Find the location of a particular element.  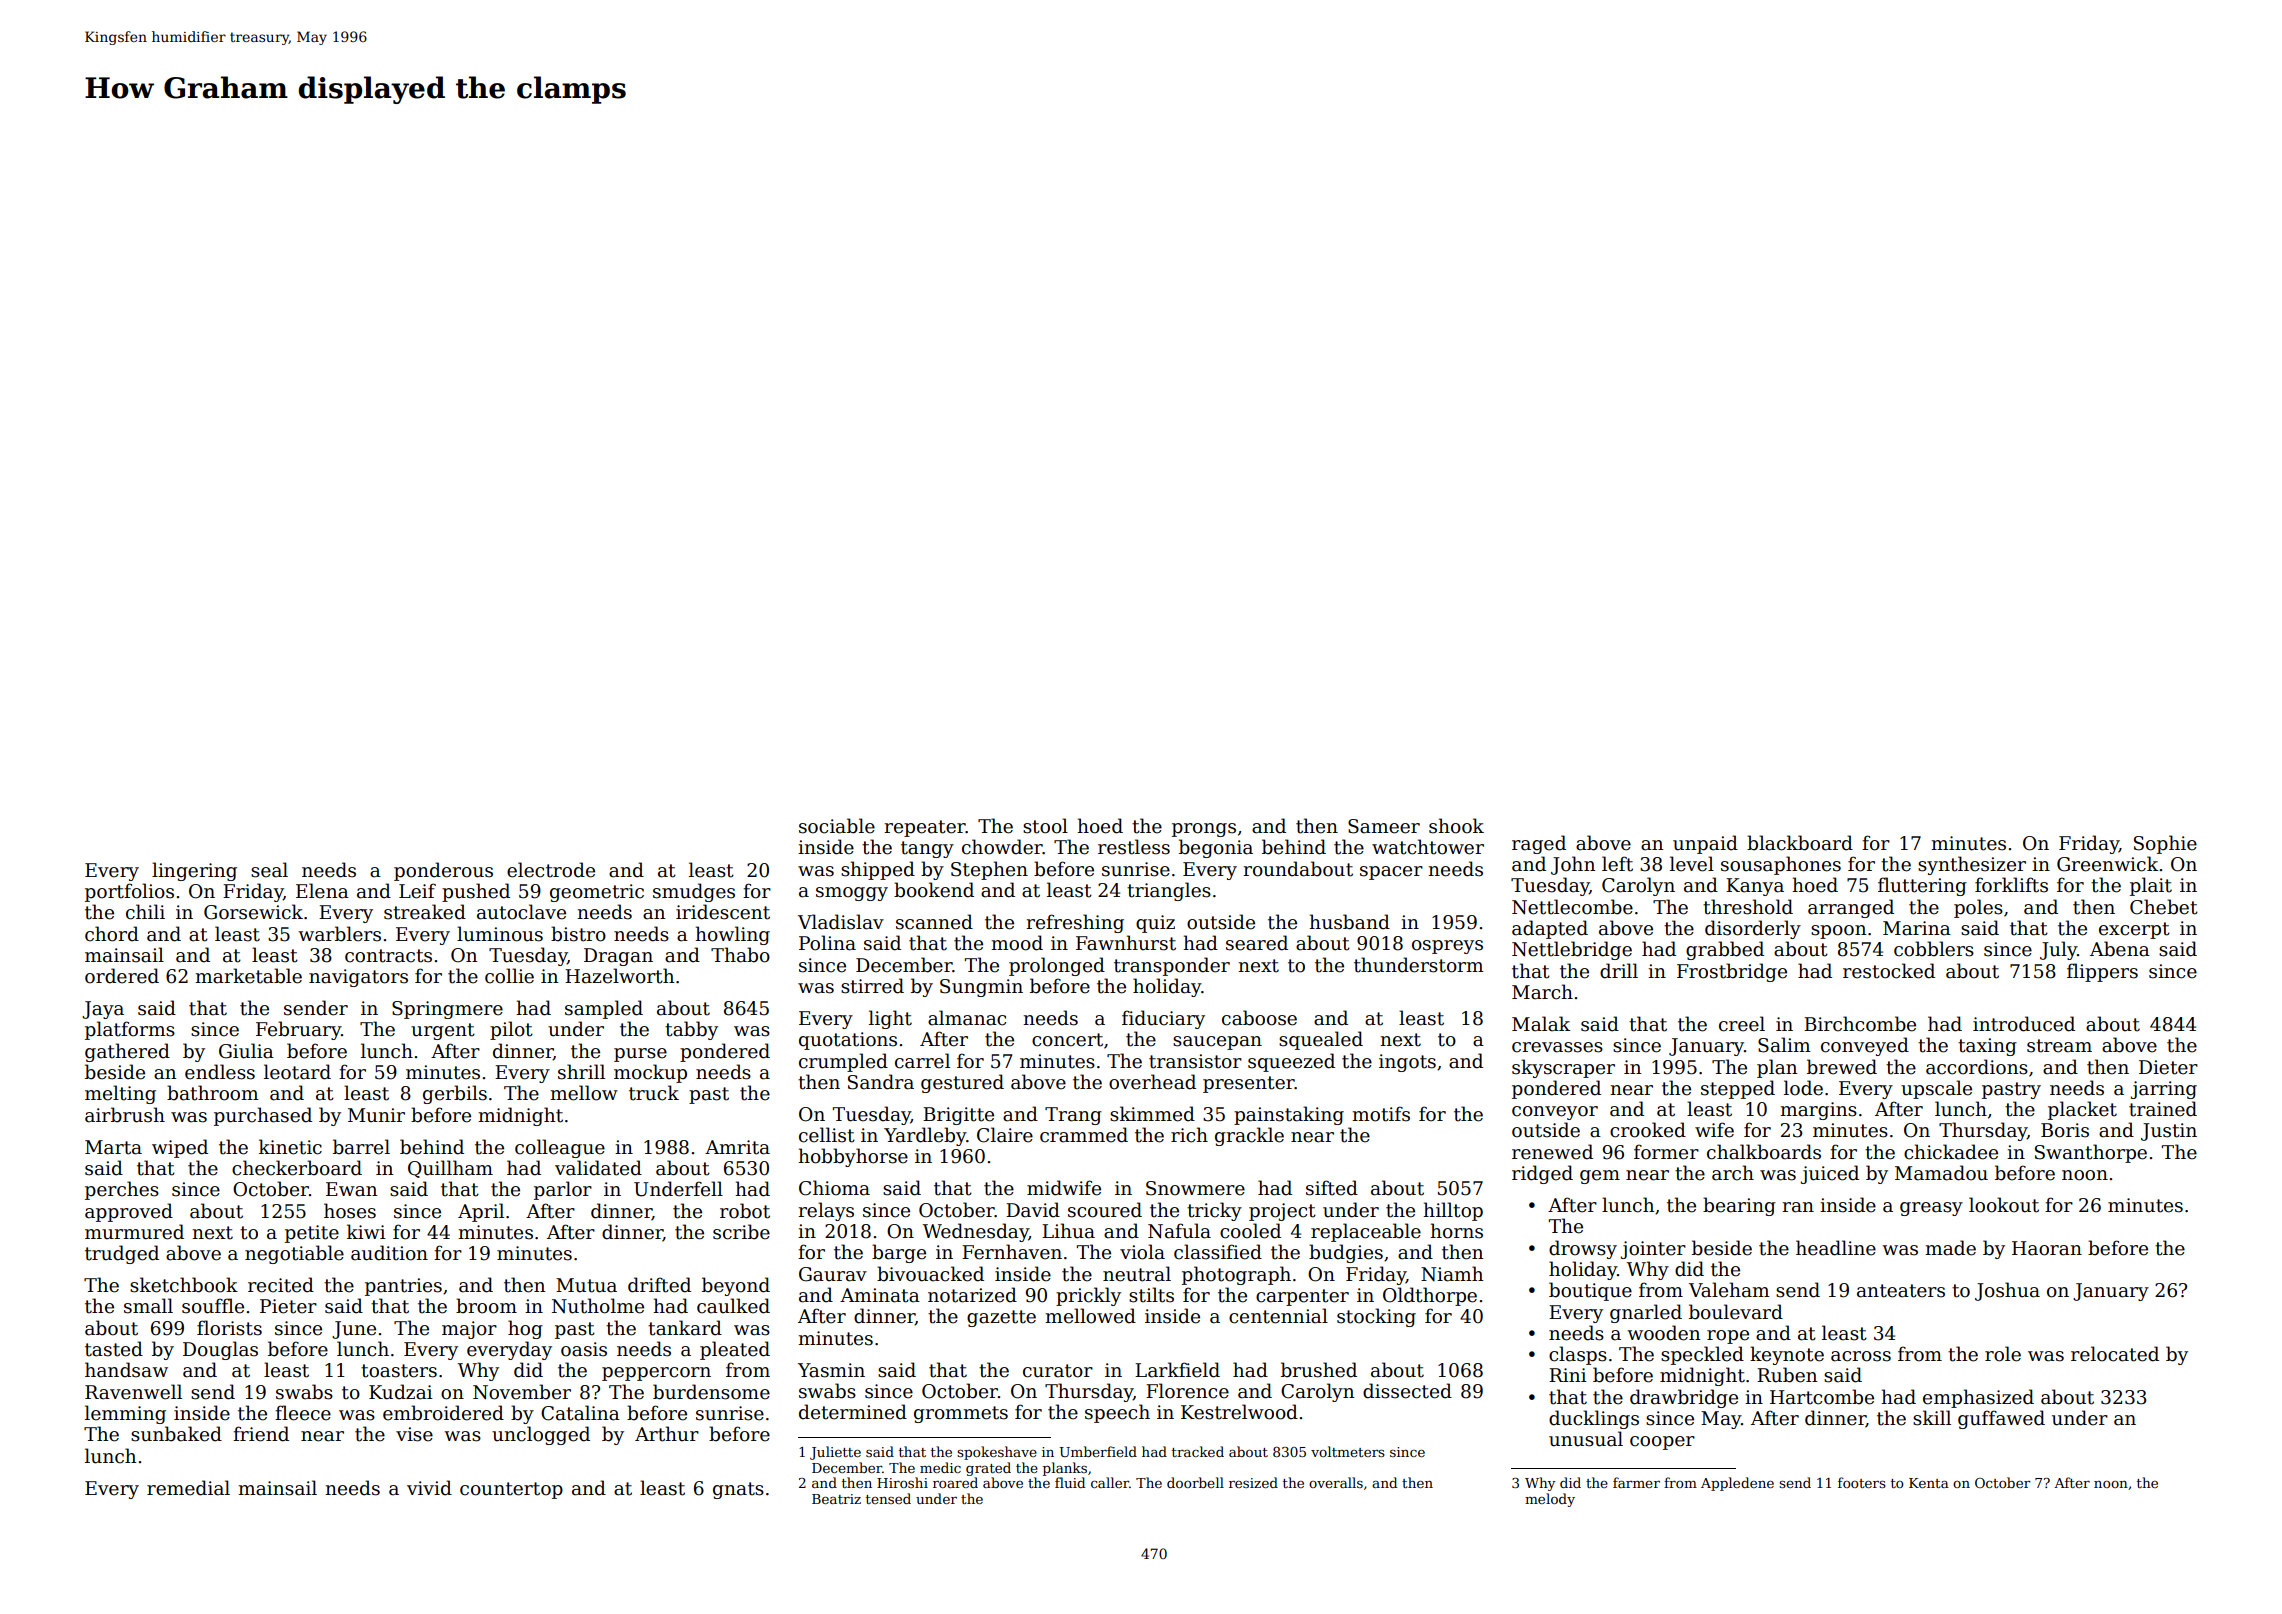

Mamadou is located at coordinates (1941, 1173).
